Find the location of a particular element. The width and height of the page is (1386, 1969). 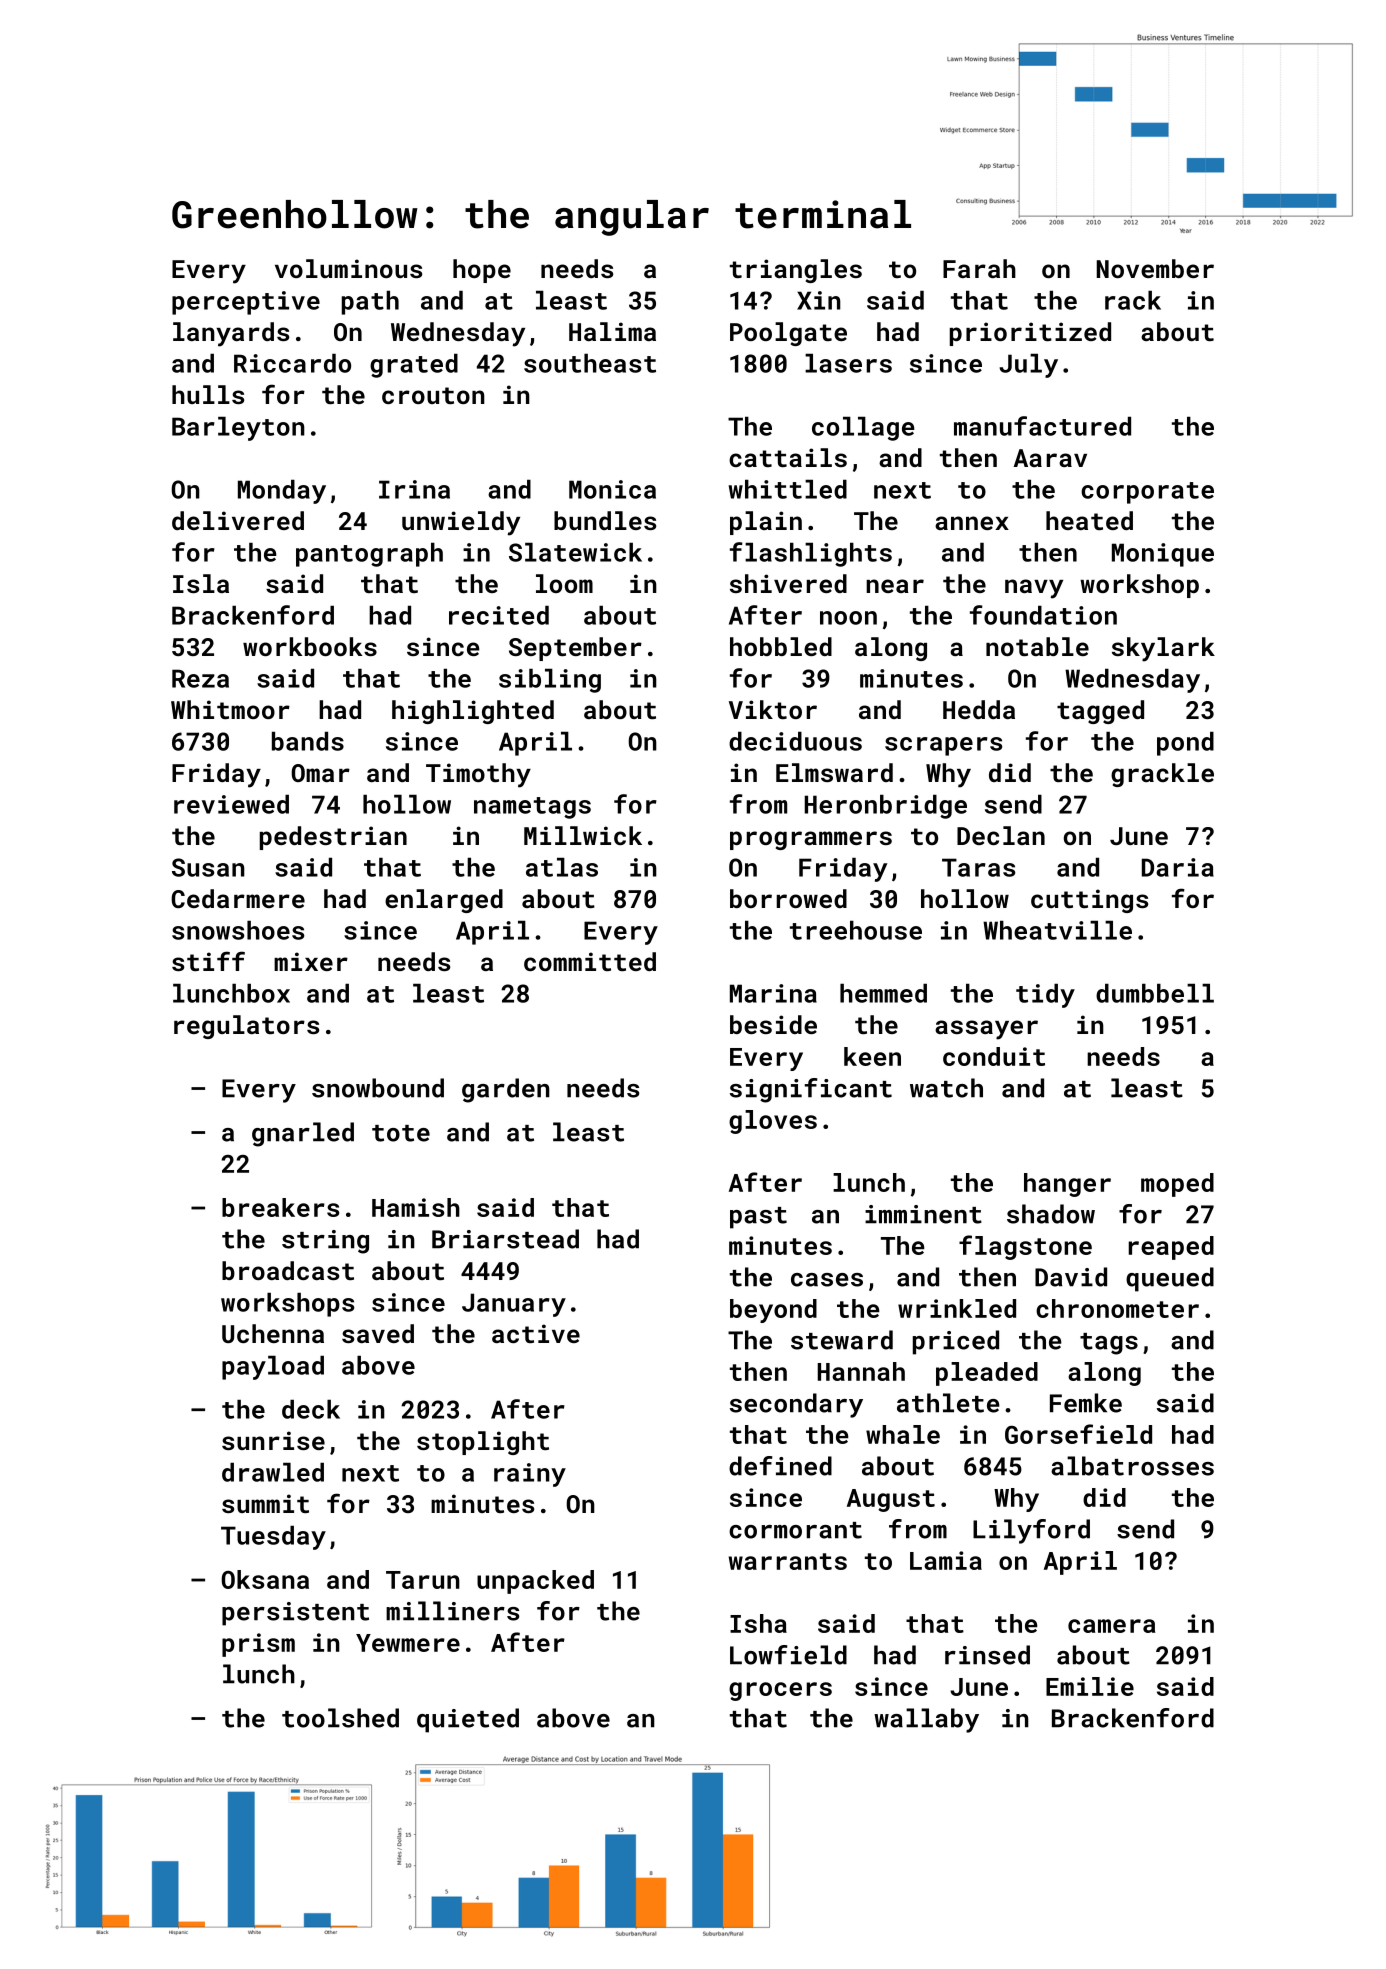

Hamish is located at coordinates (416, 1207).
